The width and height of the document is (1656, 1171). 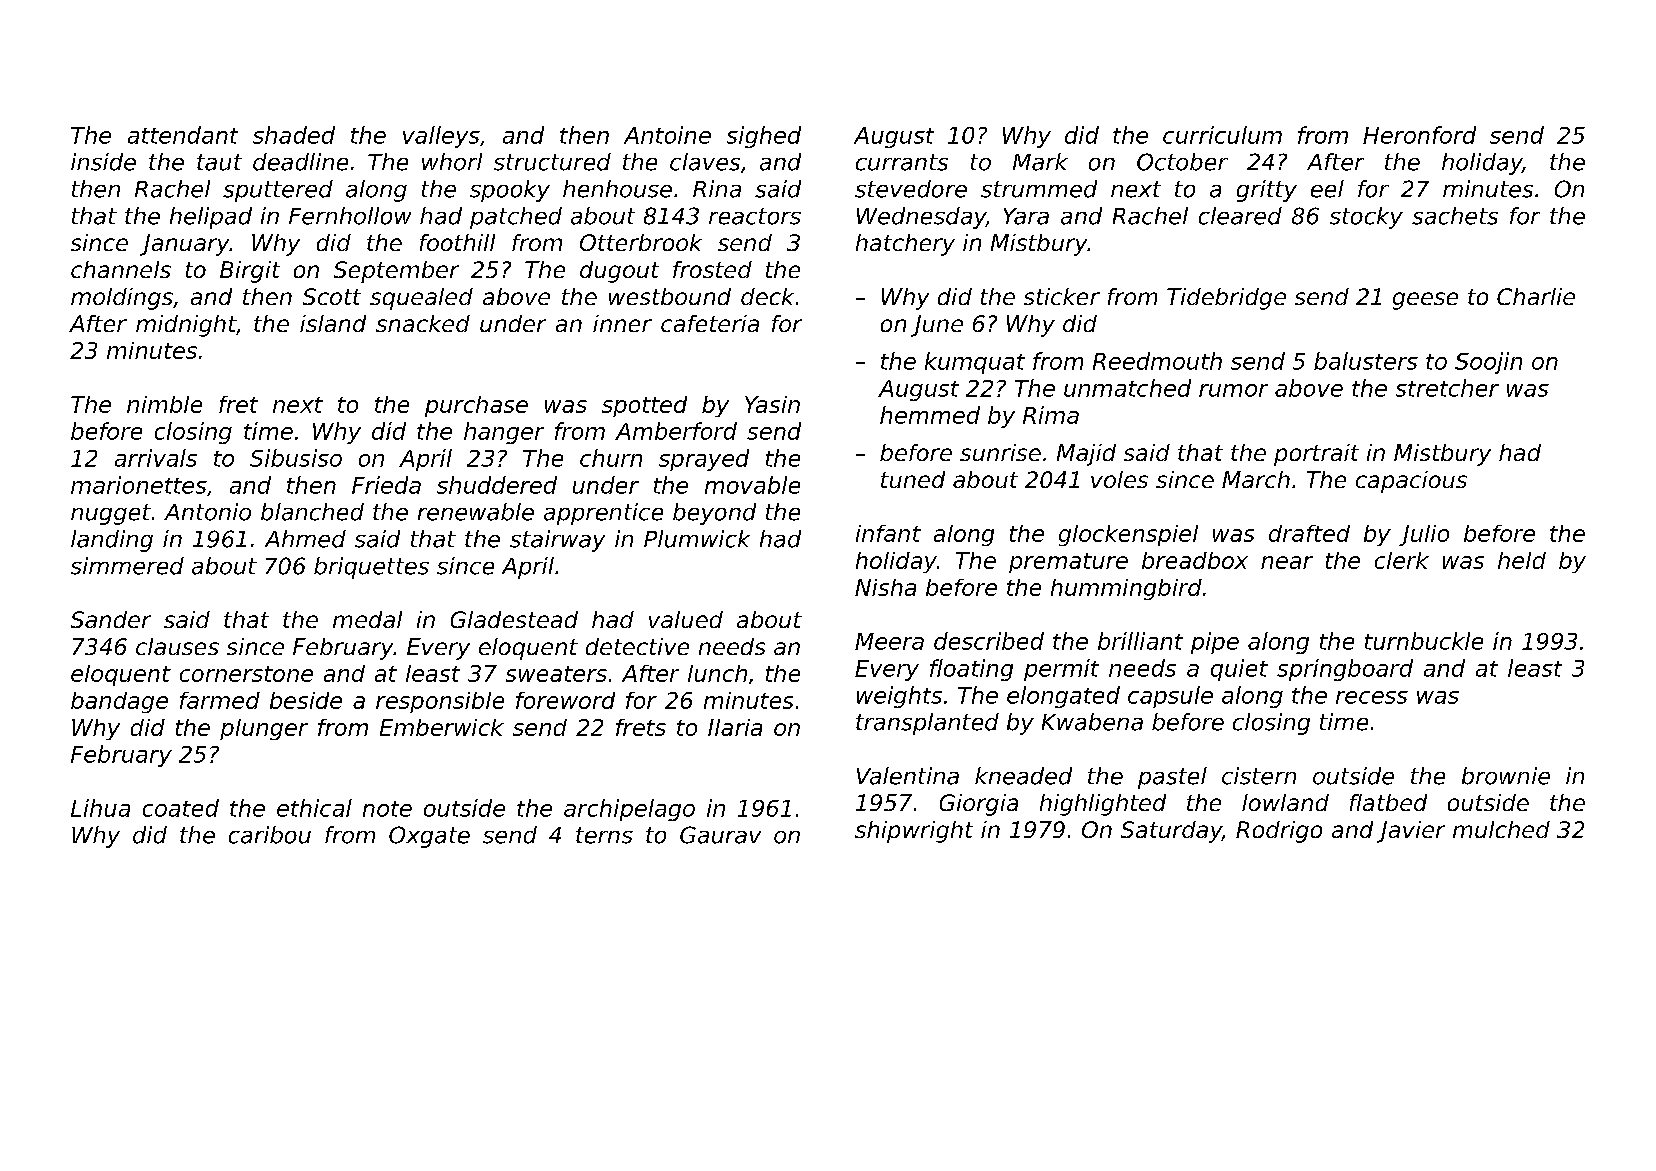 What do you see at coordinates (111, 619) in the document?
I see `Sander` at bounding box center [111, 619].
